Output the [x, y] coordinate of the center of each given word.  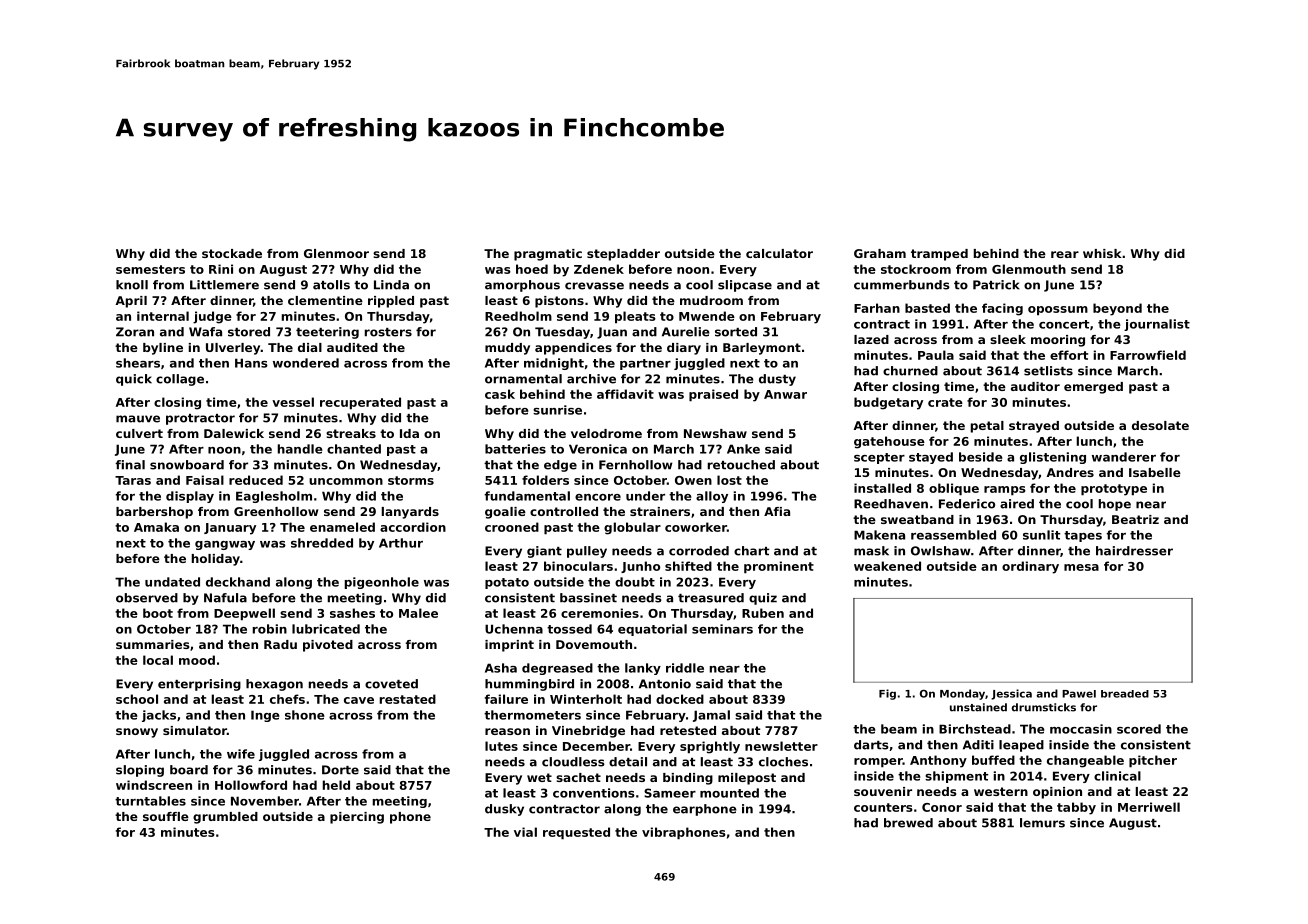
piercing [357, 818]
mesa [1081, 567]
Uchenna [514, 629]
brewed [908, 823]
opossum [1058, 311]
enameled [342, 527]
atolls [331, 285]
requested [576, 833]
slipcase [745, 286]
